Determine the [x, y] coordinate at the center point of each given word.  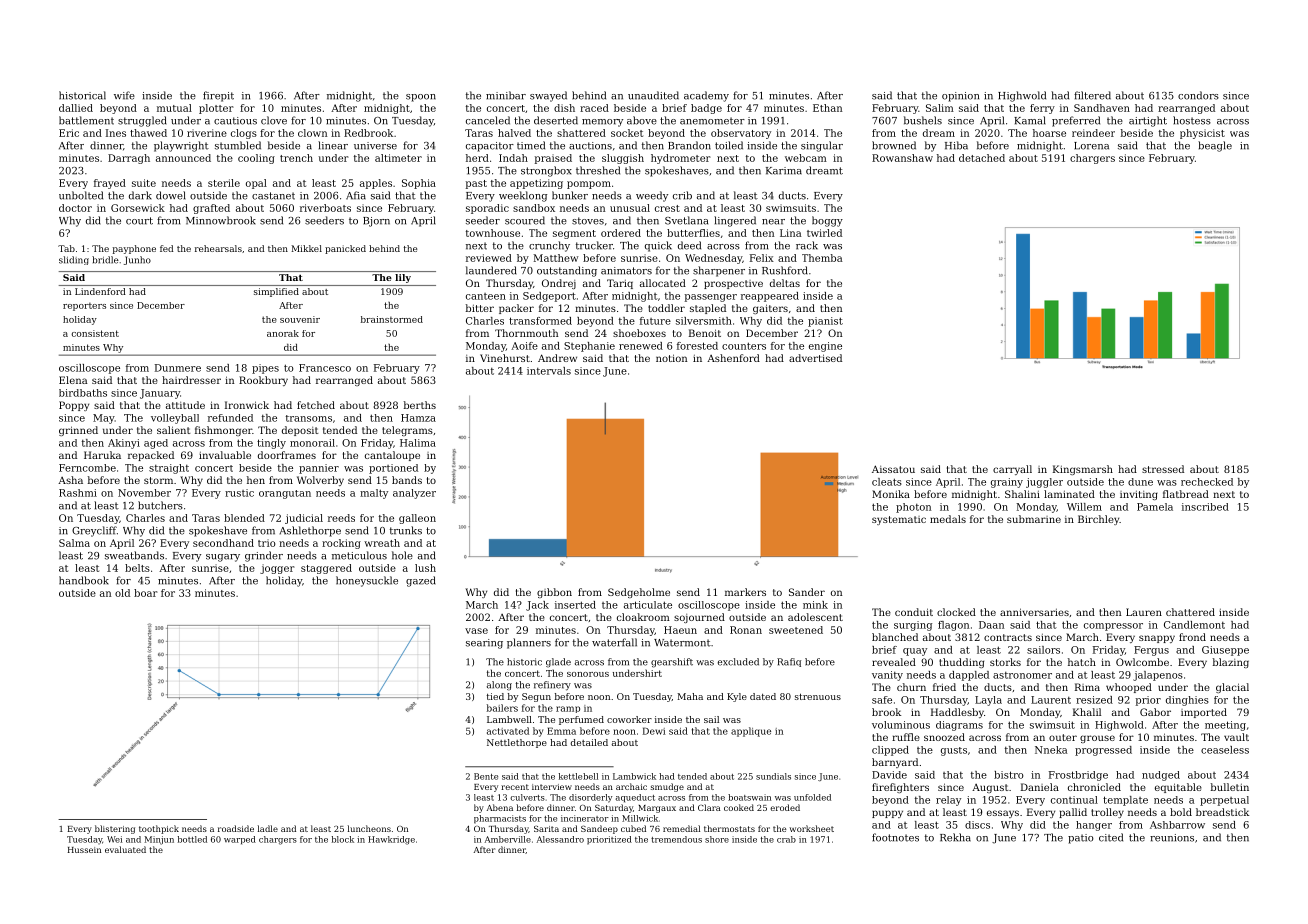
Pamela [1155, 507]
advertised [815, 358]
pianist [825, 322]
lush [425, 568]
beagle [1215, 146]
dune [1140, 482]
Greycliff [94, 531]
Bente [486, 776]
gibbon [554, 593]
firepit [218, 96]
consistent [95, 333]
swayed [548, 96]
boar [146, 593]
